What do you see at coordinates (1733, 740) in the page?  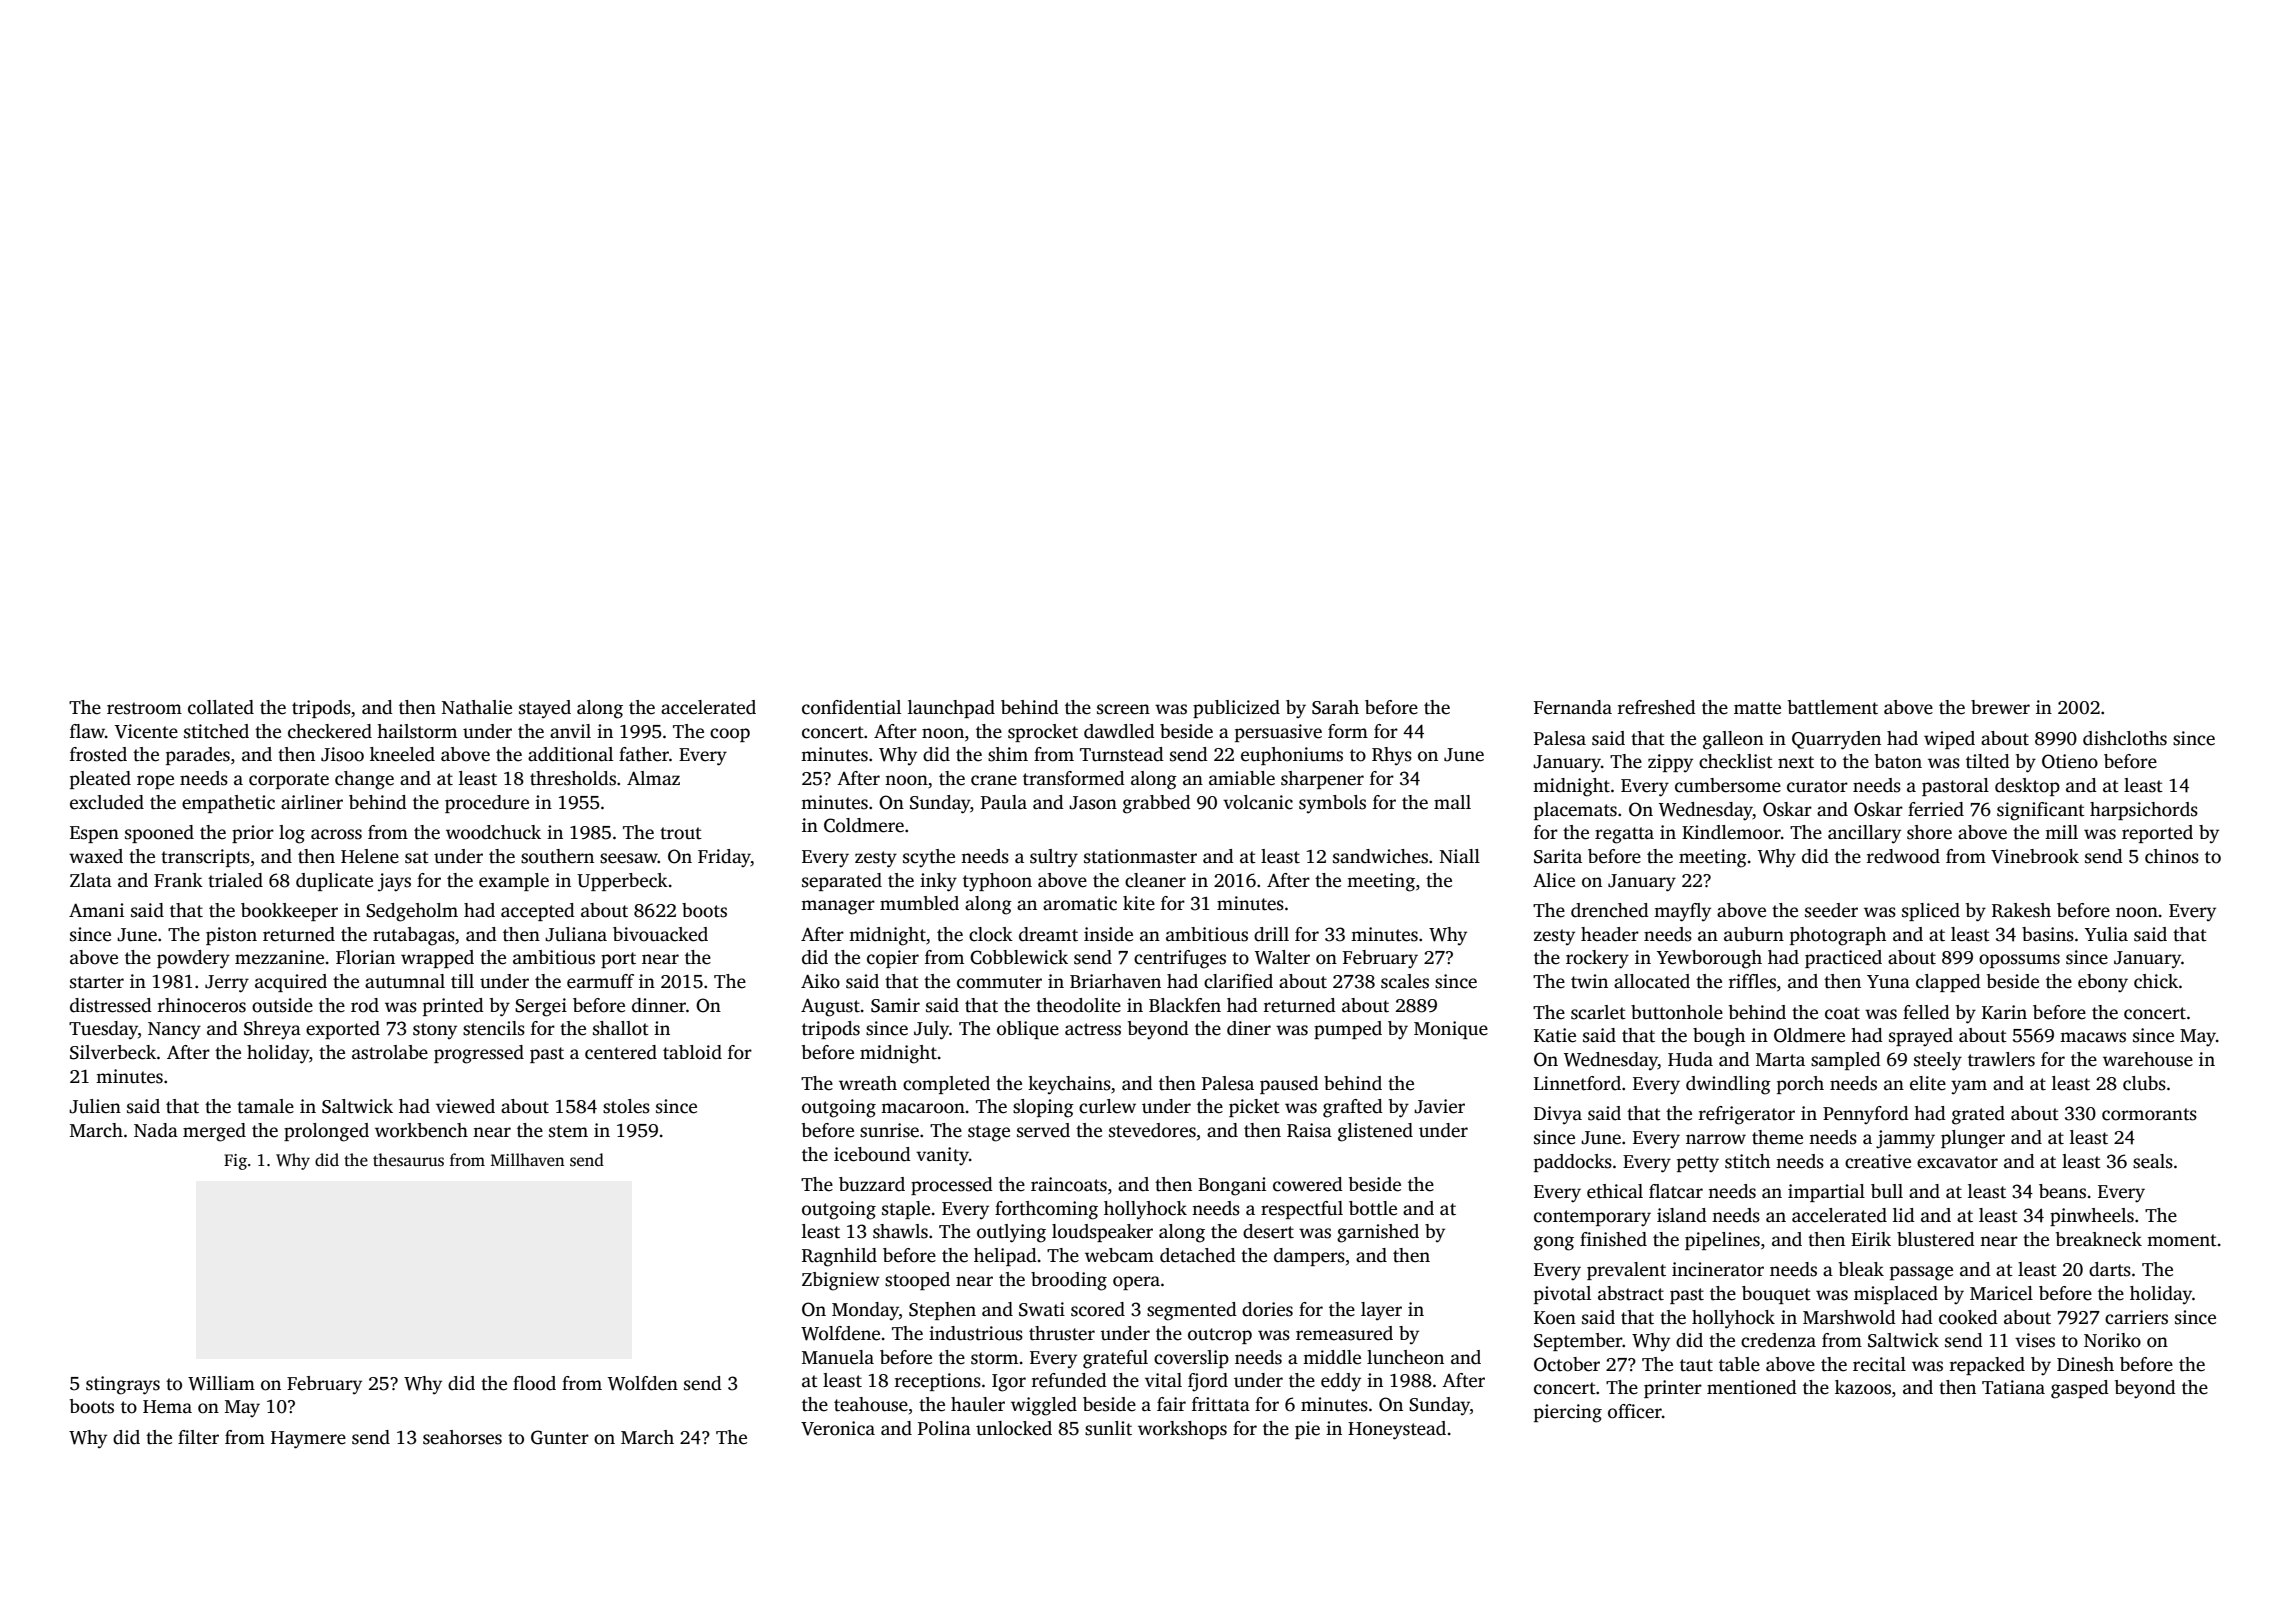 I see `galleon` at bounding box center [1733, 740].
